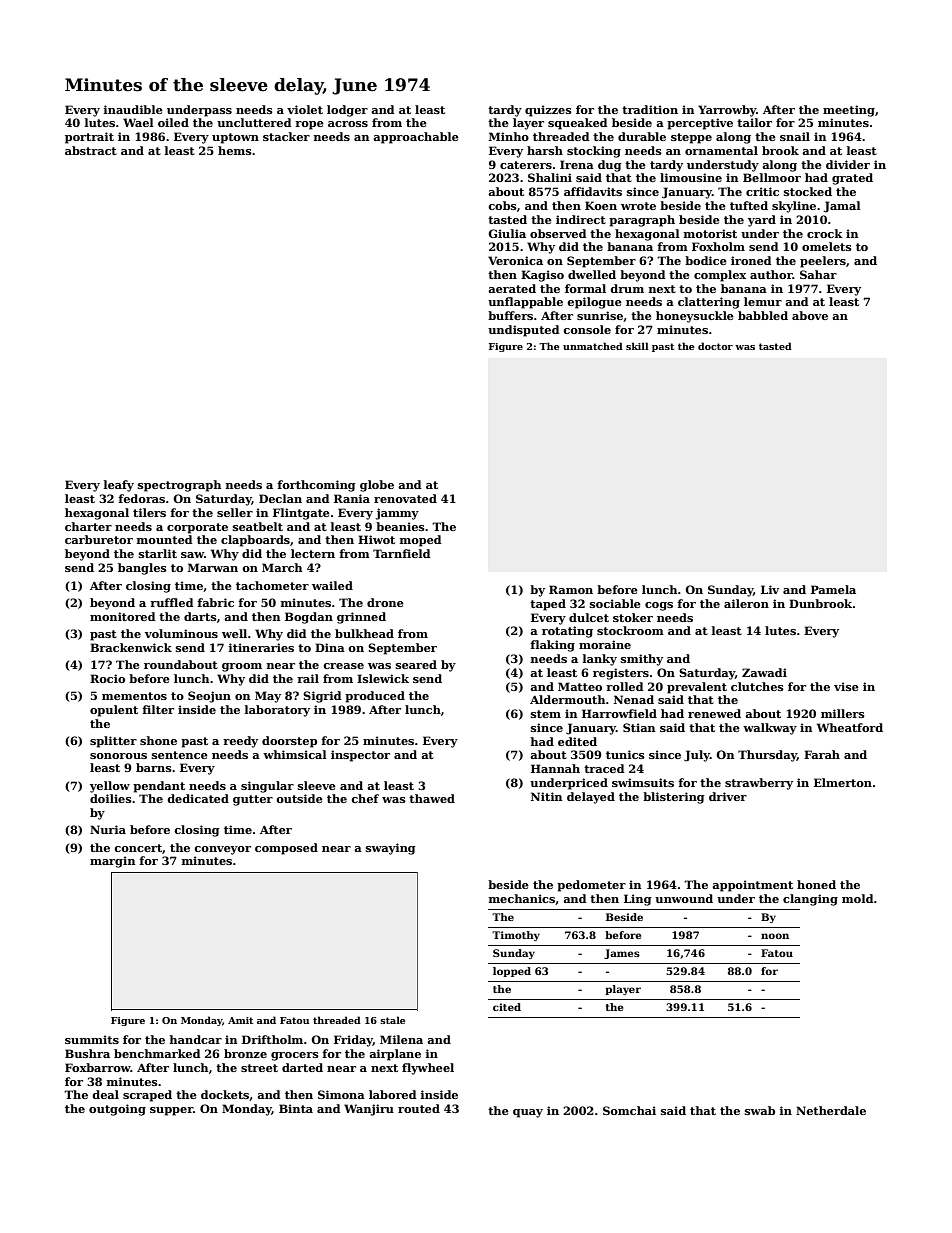 This image has height=1233, width=952. I want to click on cobs, so click(502, 205).
